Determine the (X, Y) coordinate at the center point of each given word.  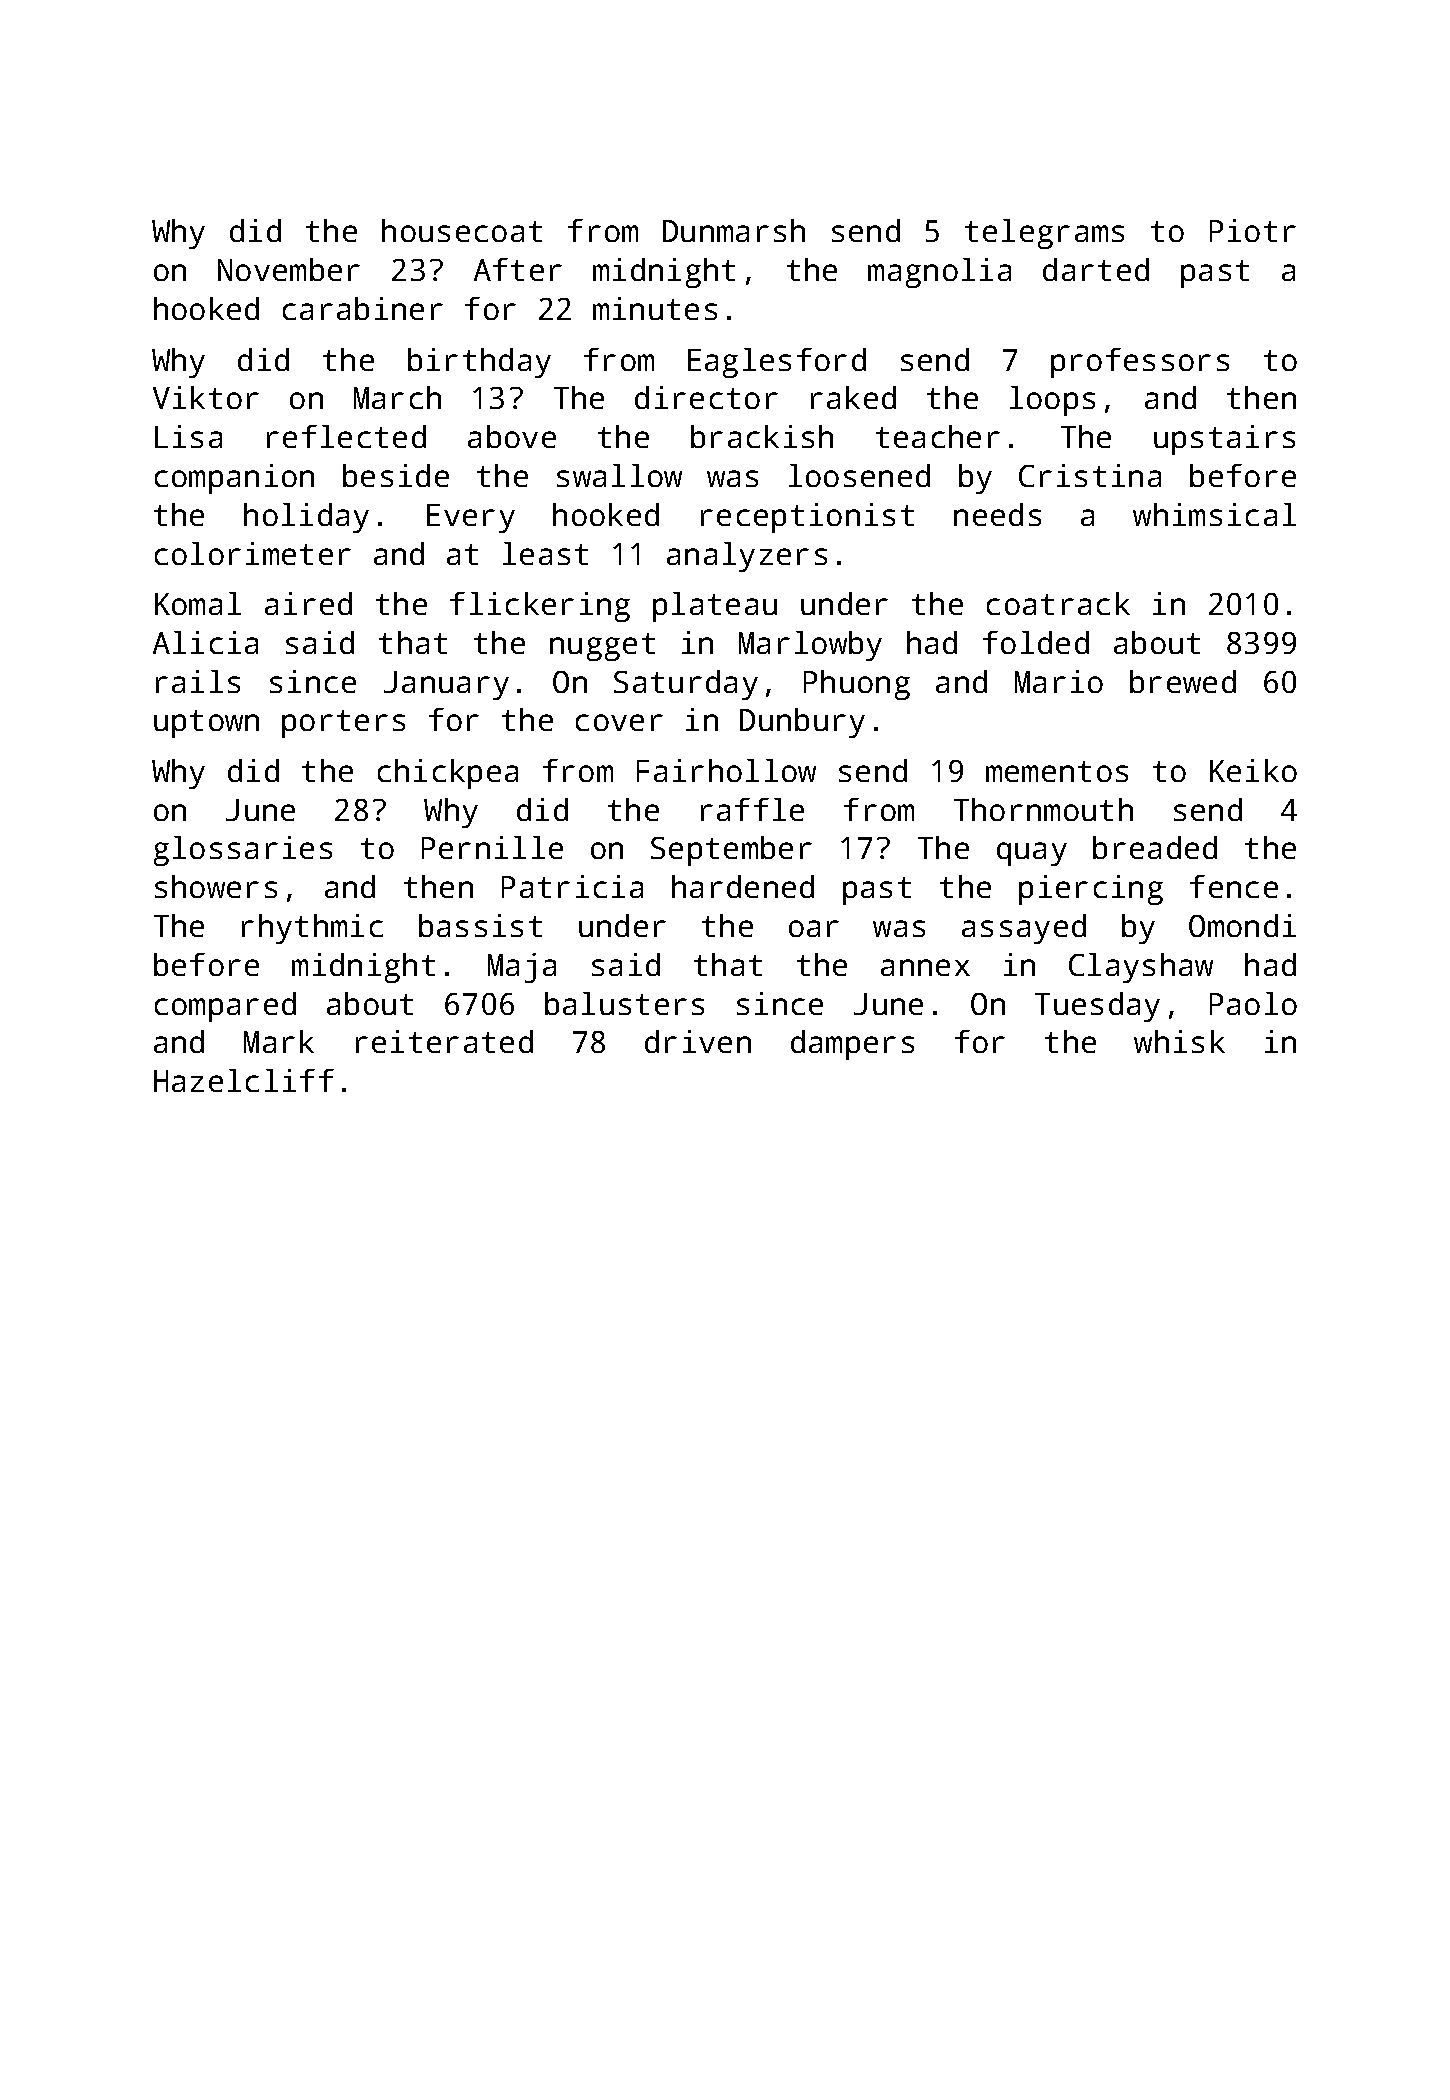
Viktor (206, 397)
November (289, 269)
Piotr (1253, 230)
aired (308, 603)
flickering (540, 607)
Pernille (492, 847)
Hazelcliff (244, 1080)
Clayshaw (1141, 968)
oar (814, 928)
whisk (1179, 1041)
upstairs (1224, 440)
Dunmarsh (734, 230)
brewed (1183, 681)
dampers (852, 1045)
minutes (655, 308)
